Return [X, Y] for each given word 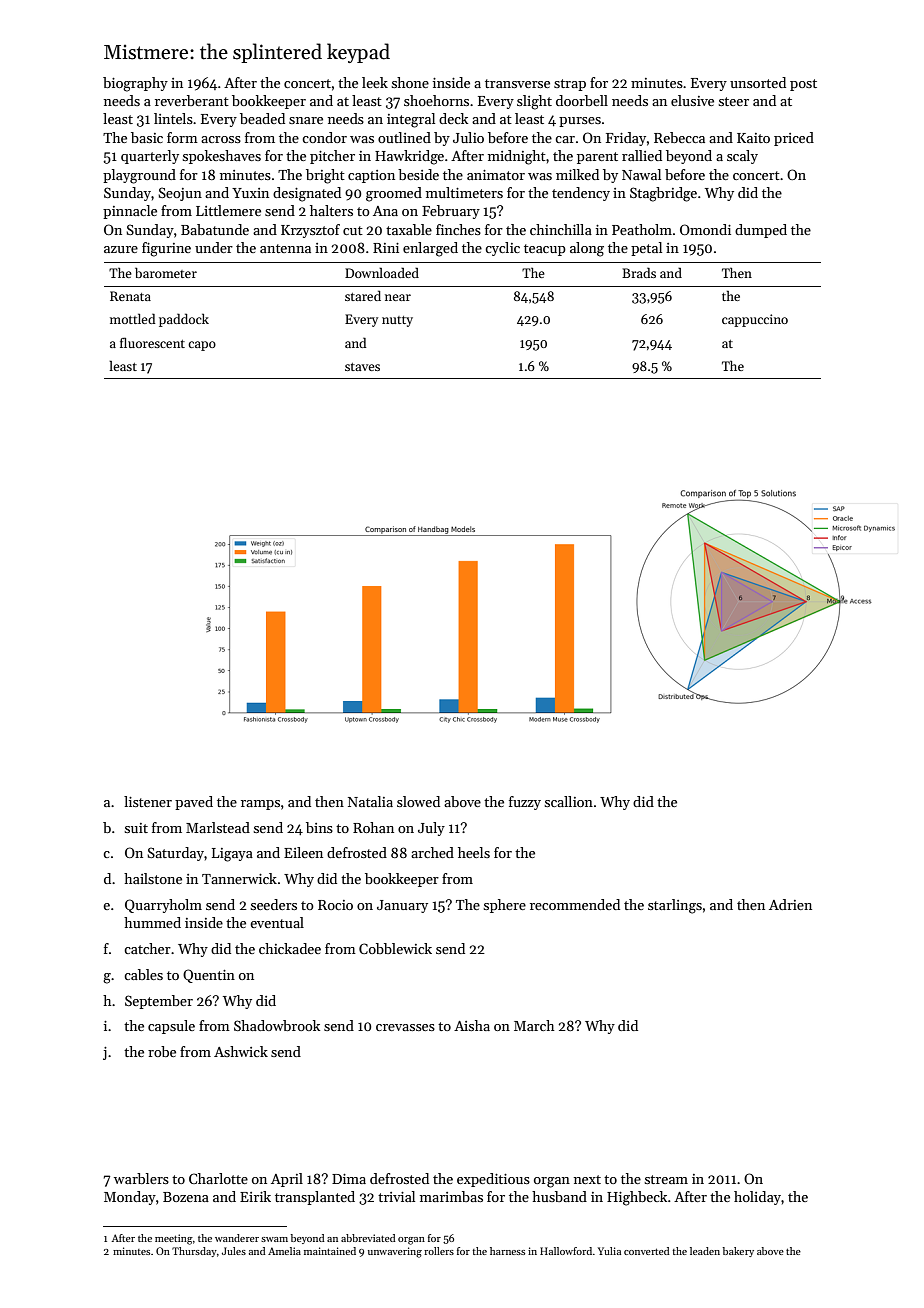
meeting [174, 1239]
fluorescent [152, 342]
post [803, 85]
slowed [418, 801]
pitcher [332, 157]
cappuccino [755, 320]
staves [362, 367]
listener [148, 801]
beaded [262, 118]
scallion [569, 801]
